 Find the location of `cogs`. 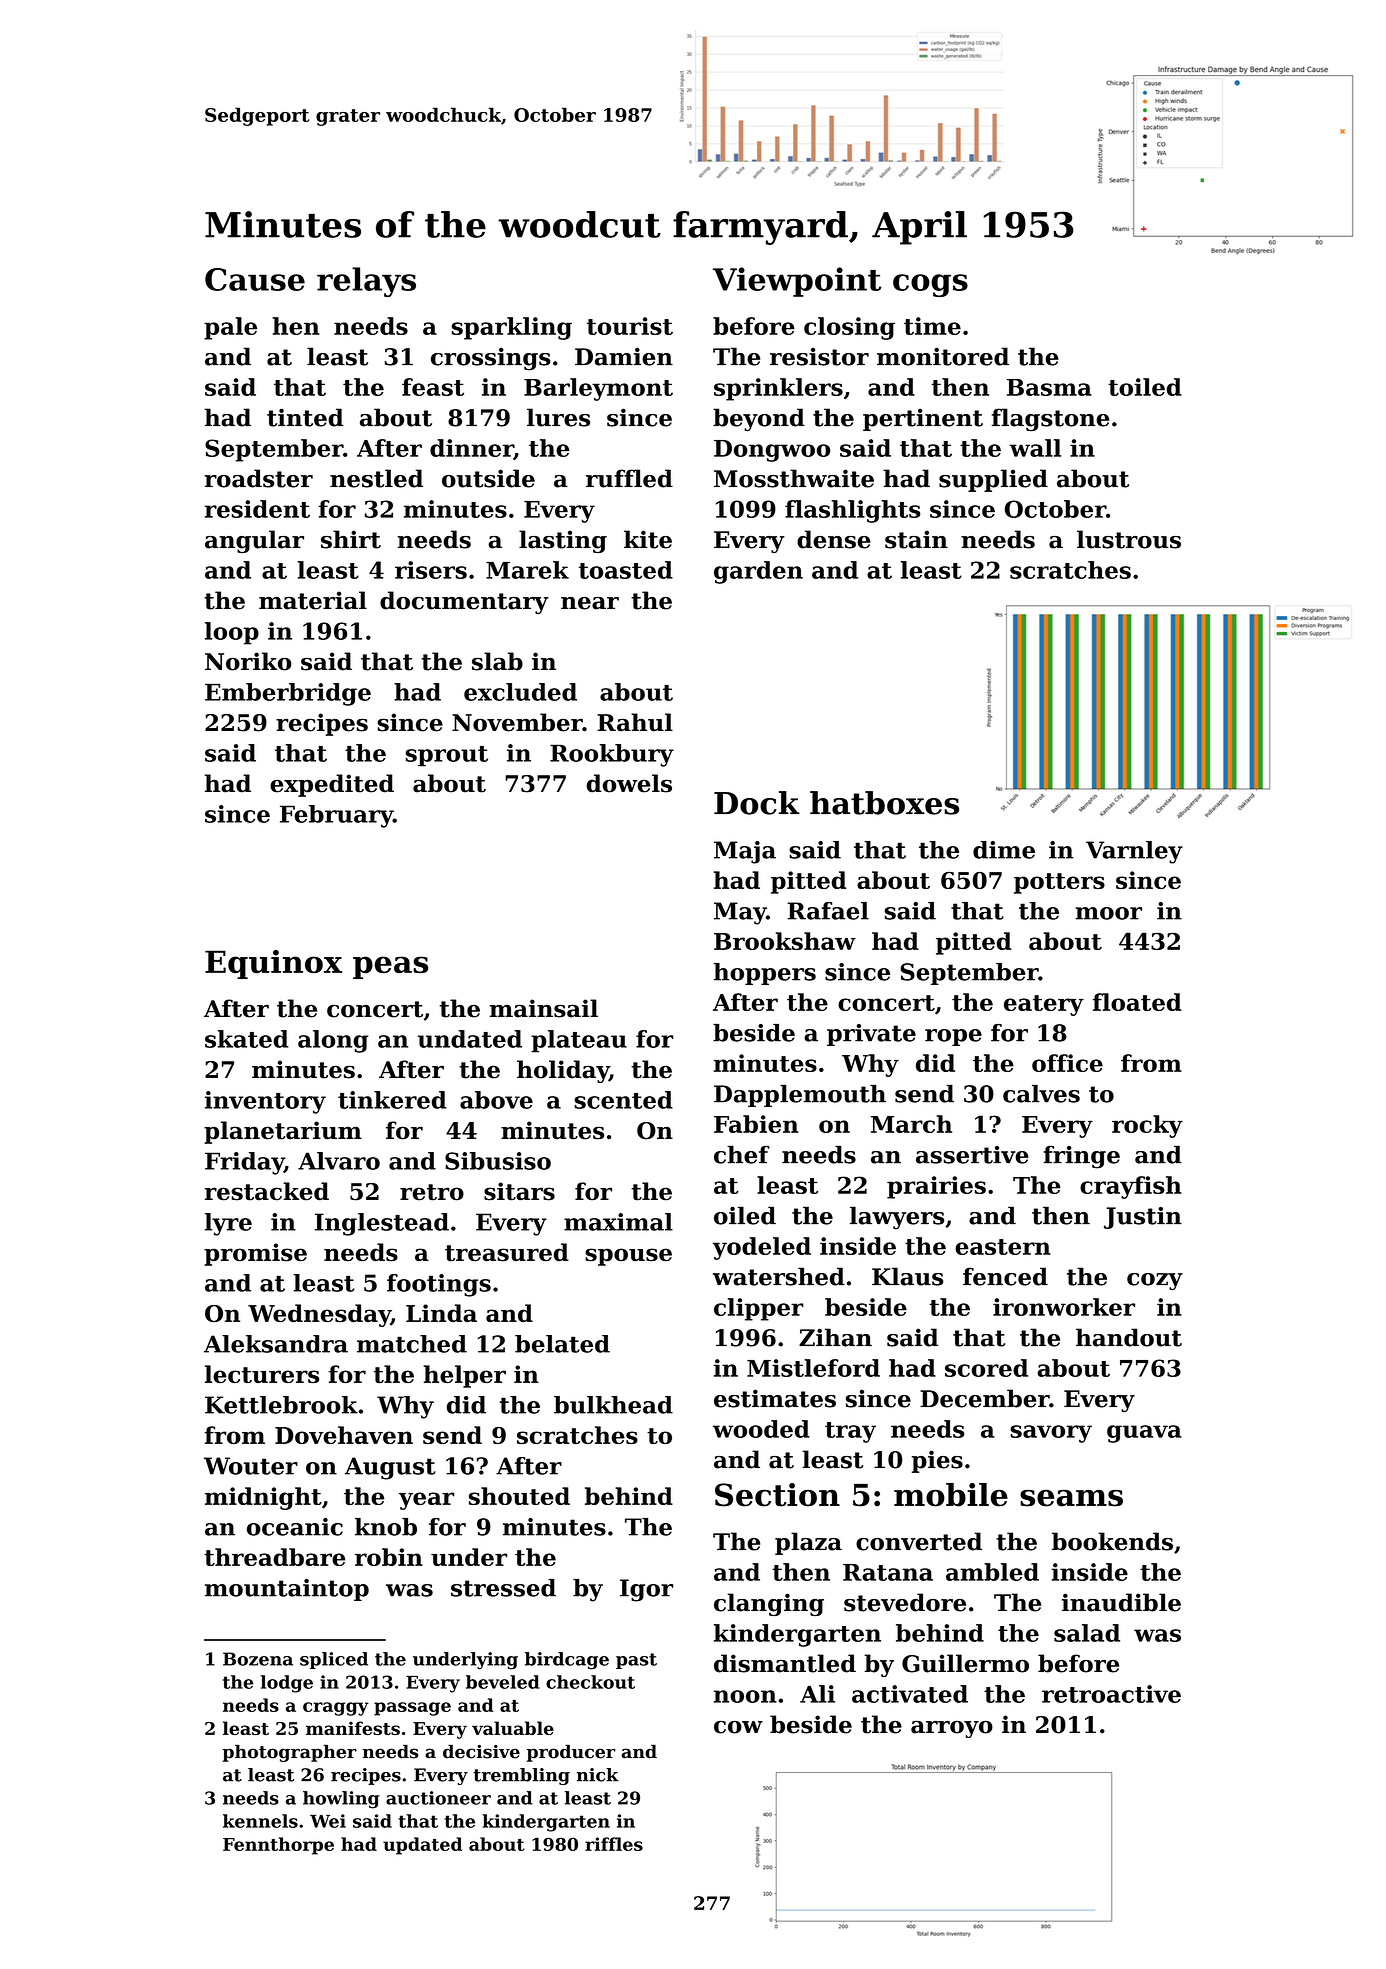

cogs is located at coordinates (930, 285).
